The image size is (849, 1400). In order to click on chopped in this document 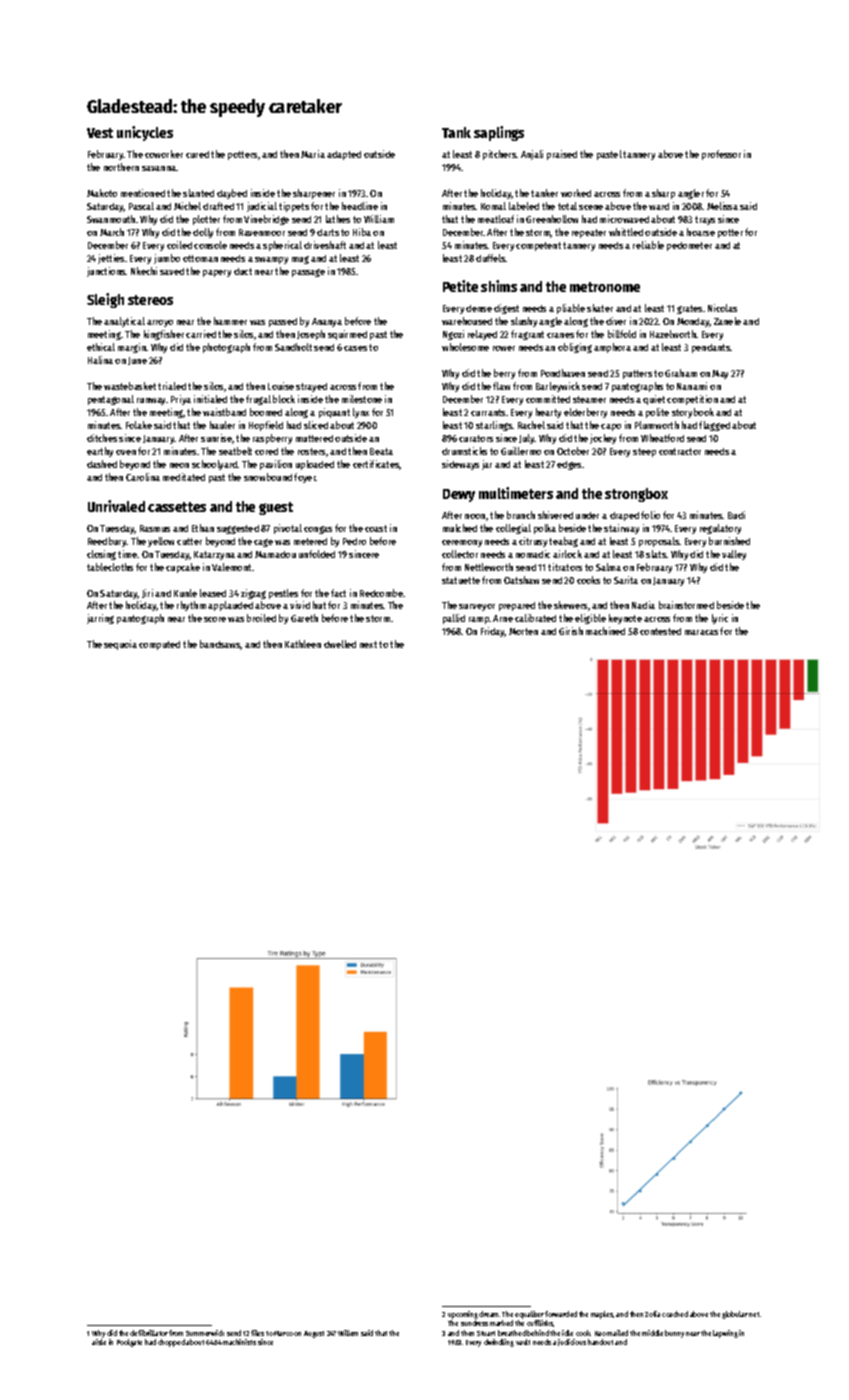, I will do `click(171, 1343)`.
